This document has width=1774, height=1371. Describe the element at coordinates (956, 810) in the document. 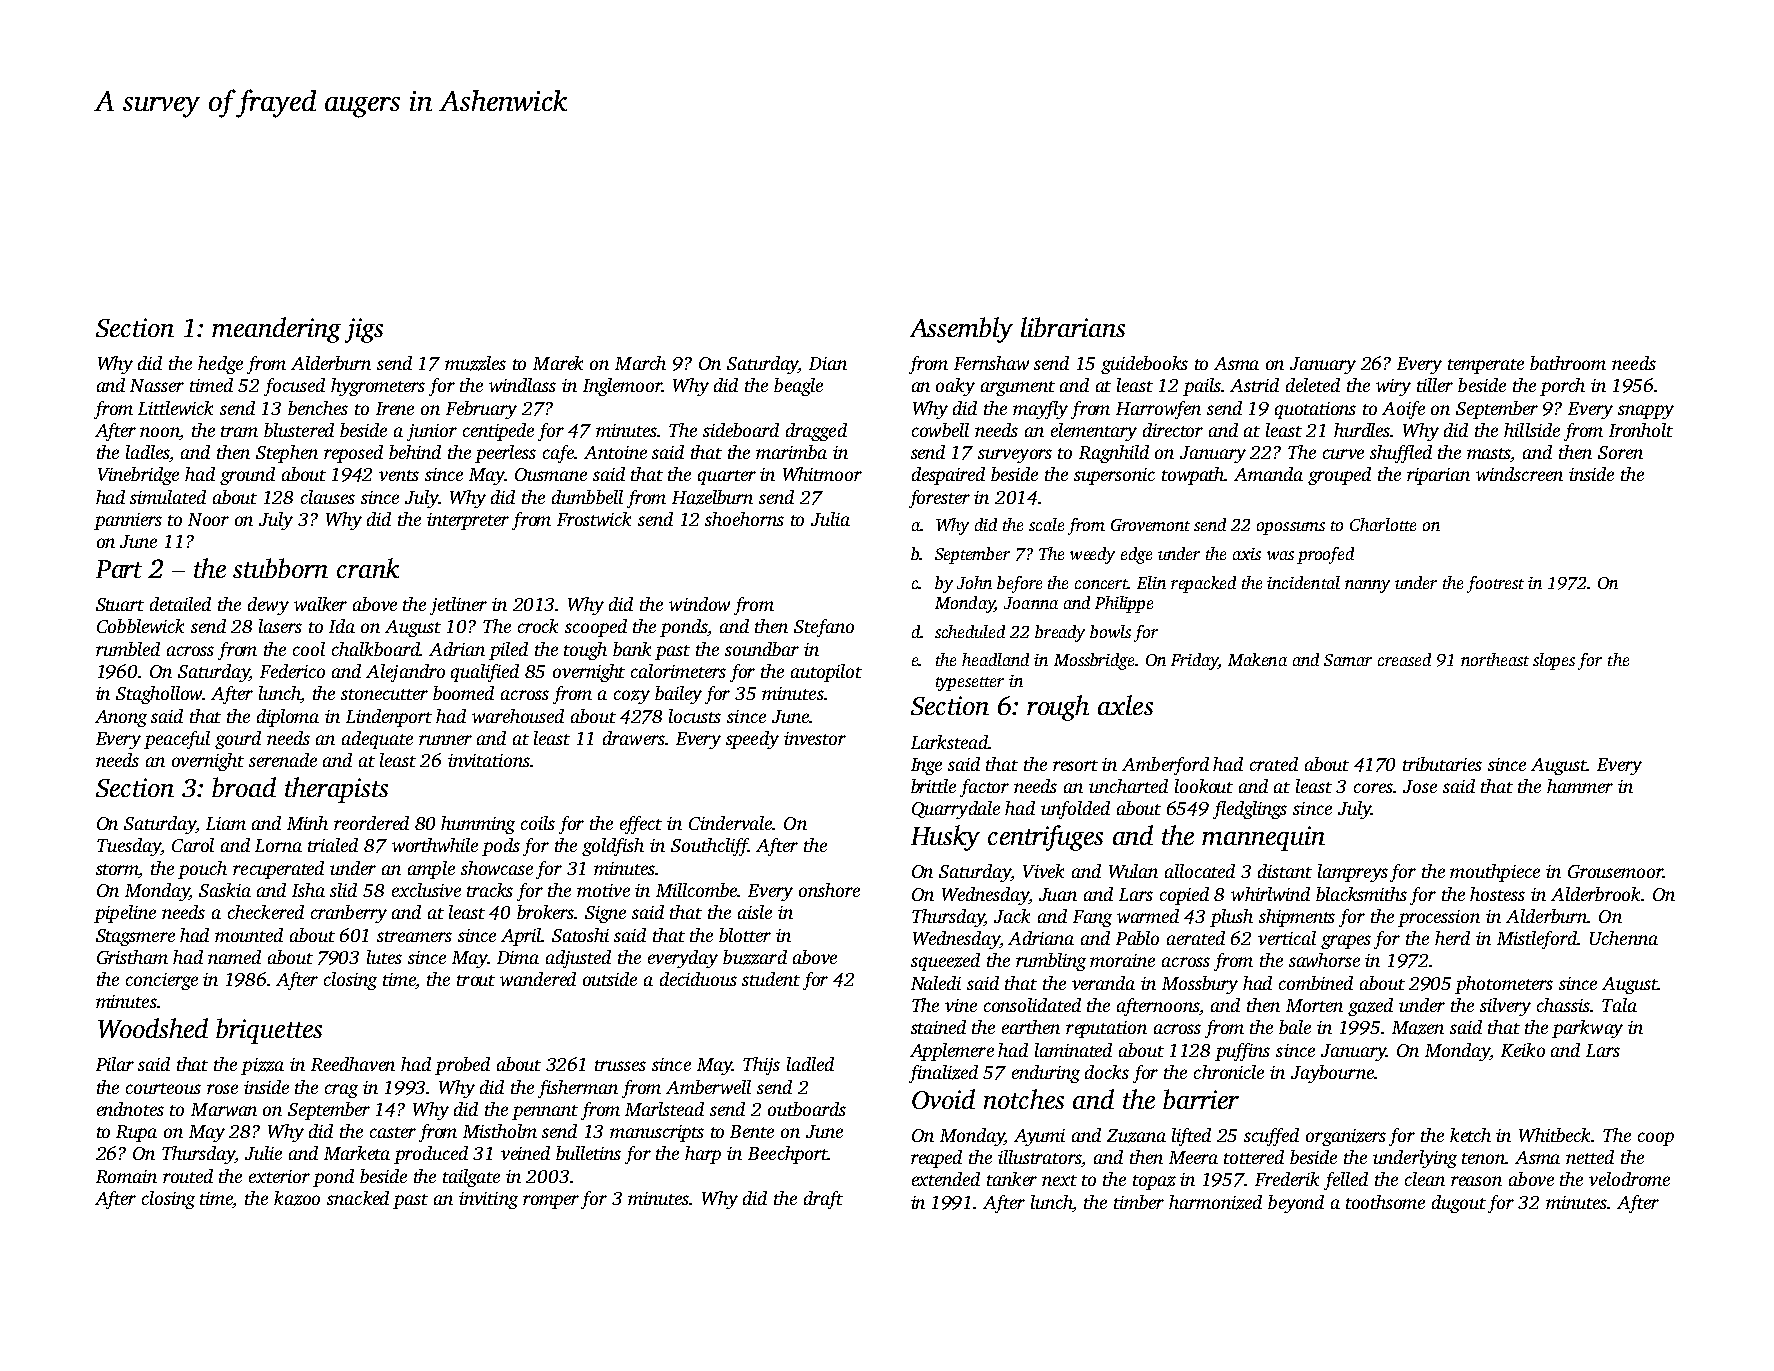

I see `Quarrydale` at that location.
